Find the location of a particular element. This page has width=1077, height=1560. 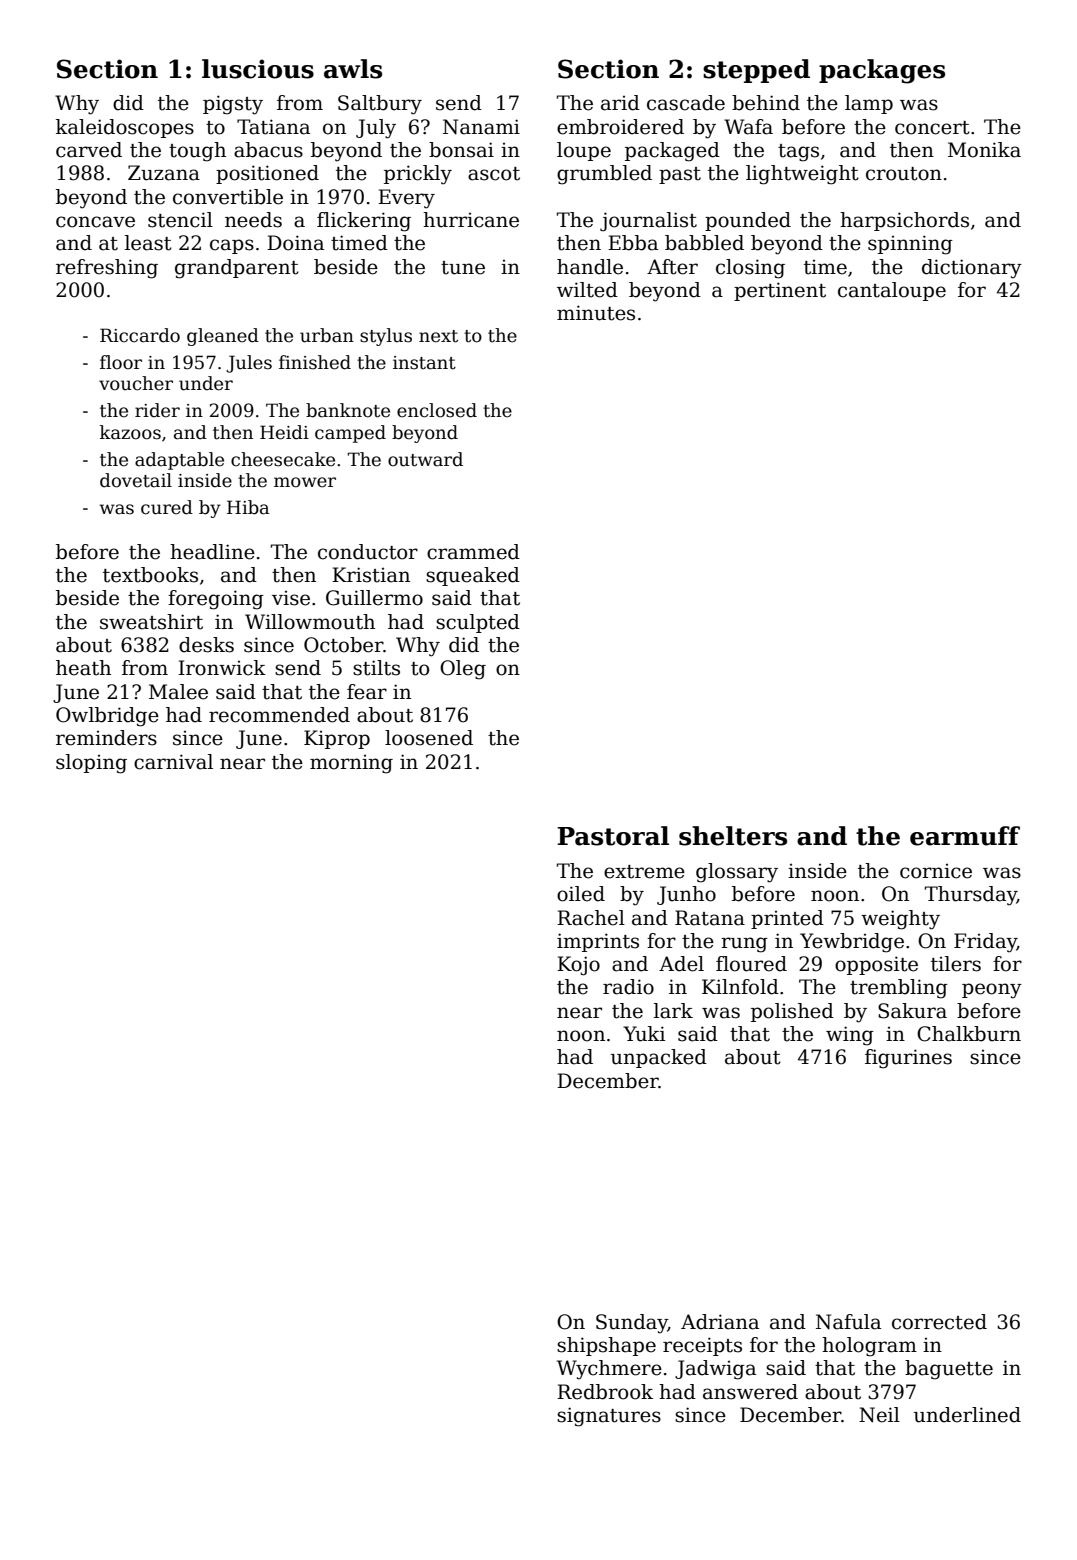

packages is located at coordinates (882, 71).
